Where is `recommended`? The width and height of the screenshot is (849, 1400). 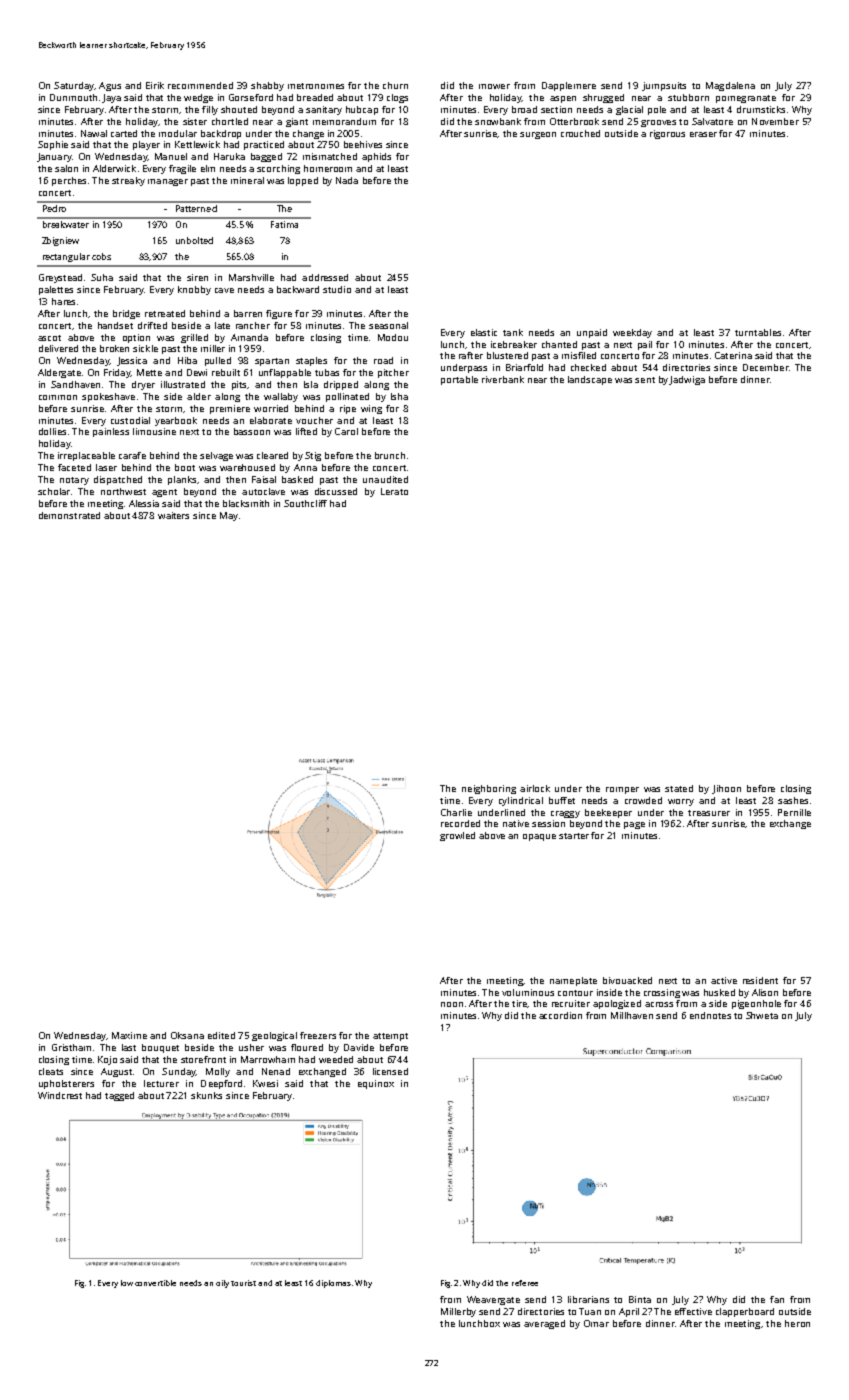 recommended is located at coordinates (200, 85).
